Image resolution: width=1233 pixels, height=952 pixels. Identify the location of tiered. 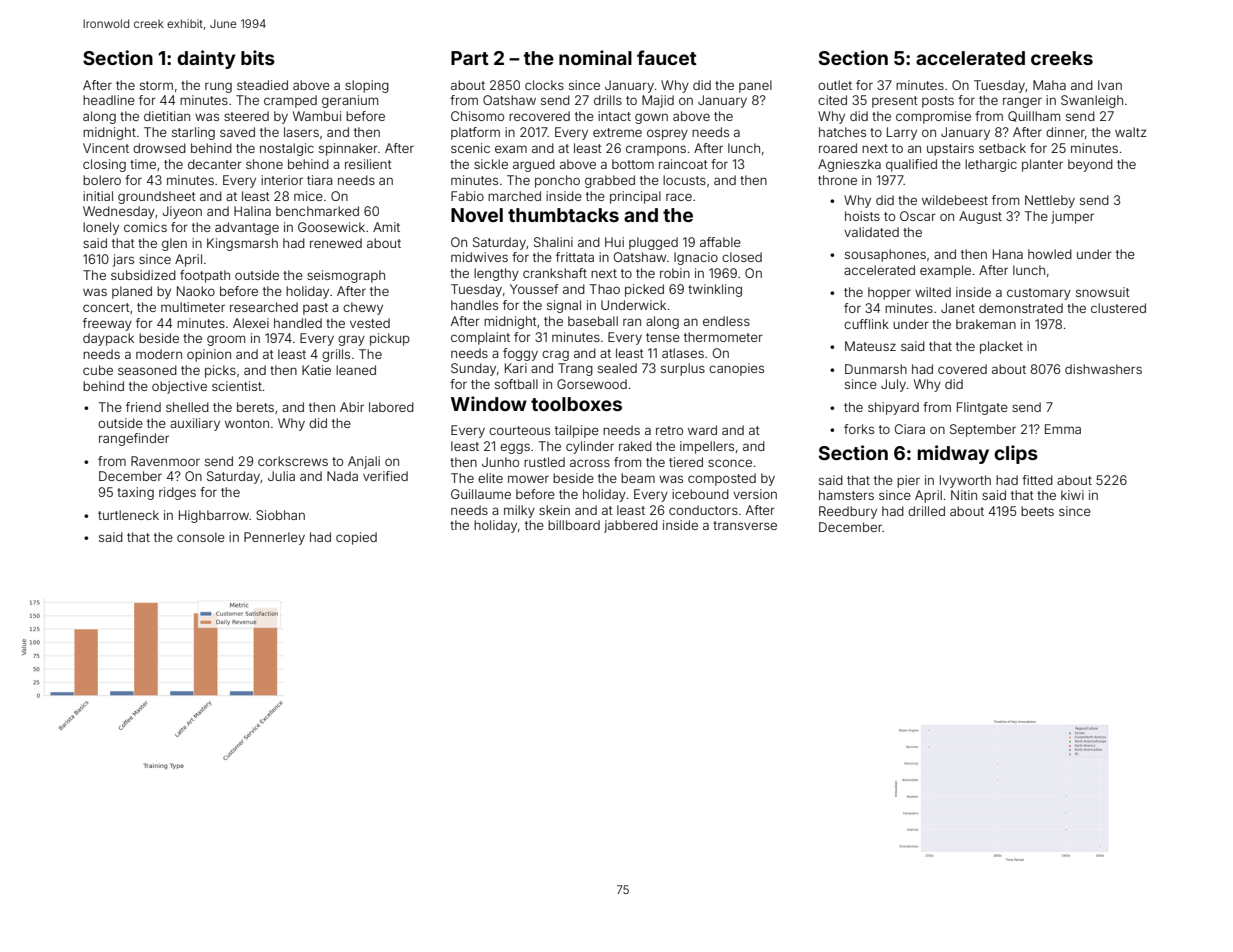
(686, 462).
